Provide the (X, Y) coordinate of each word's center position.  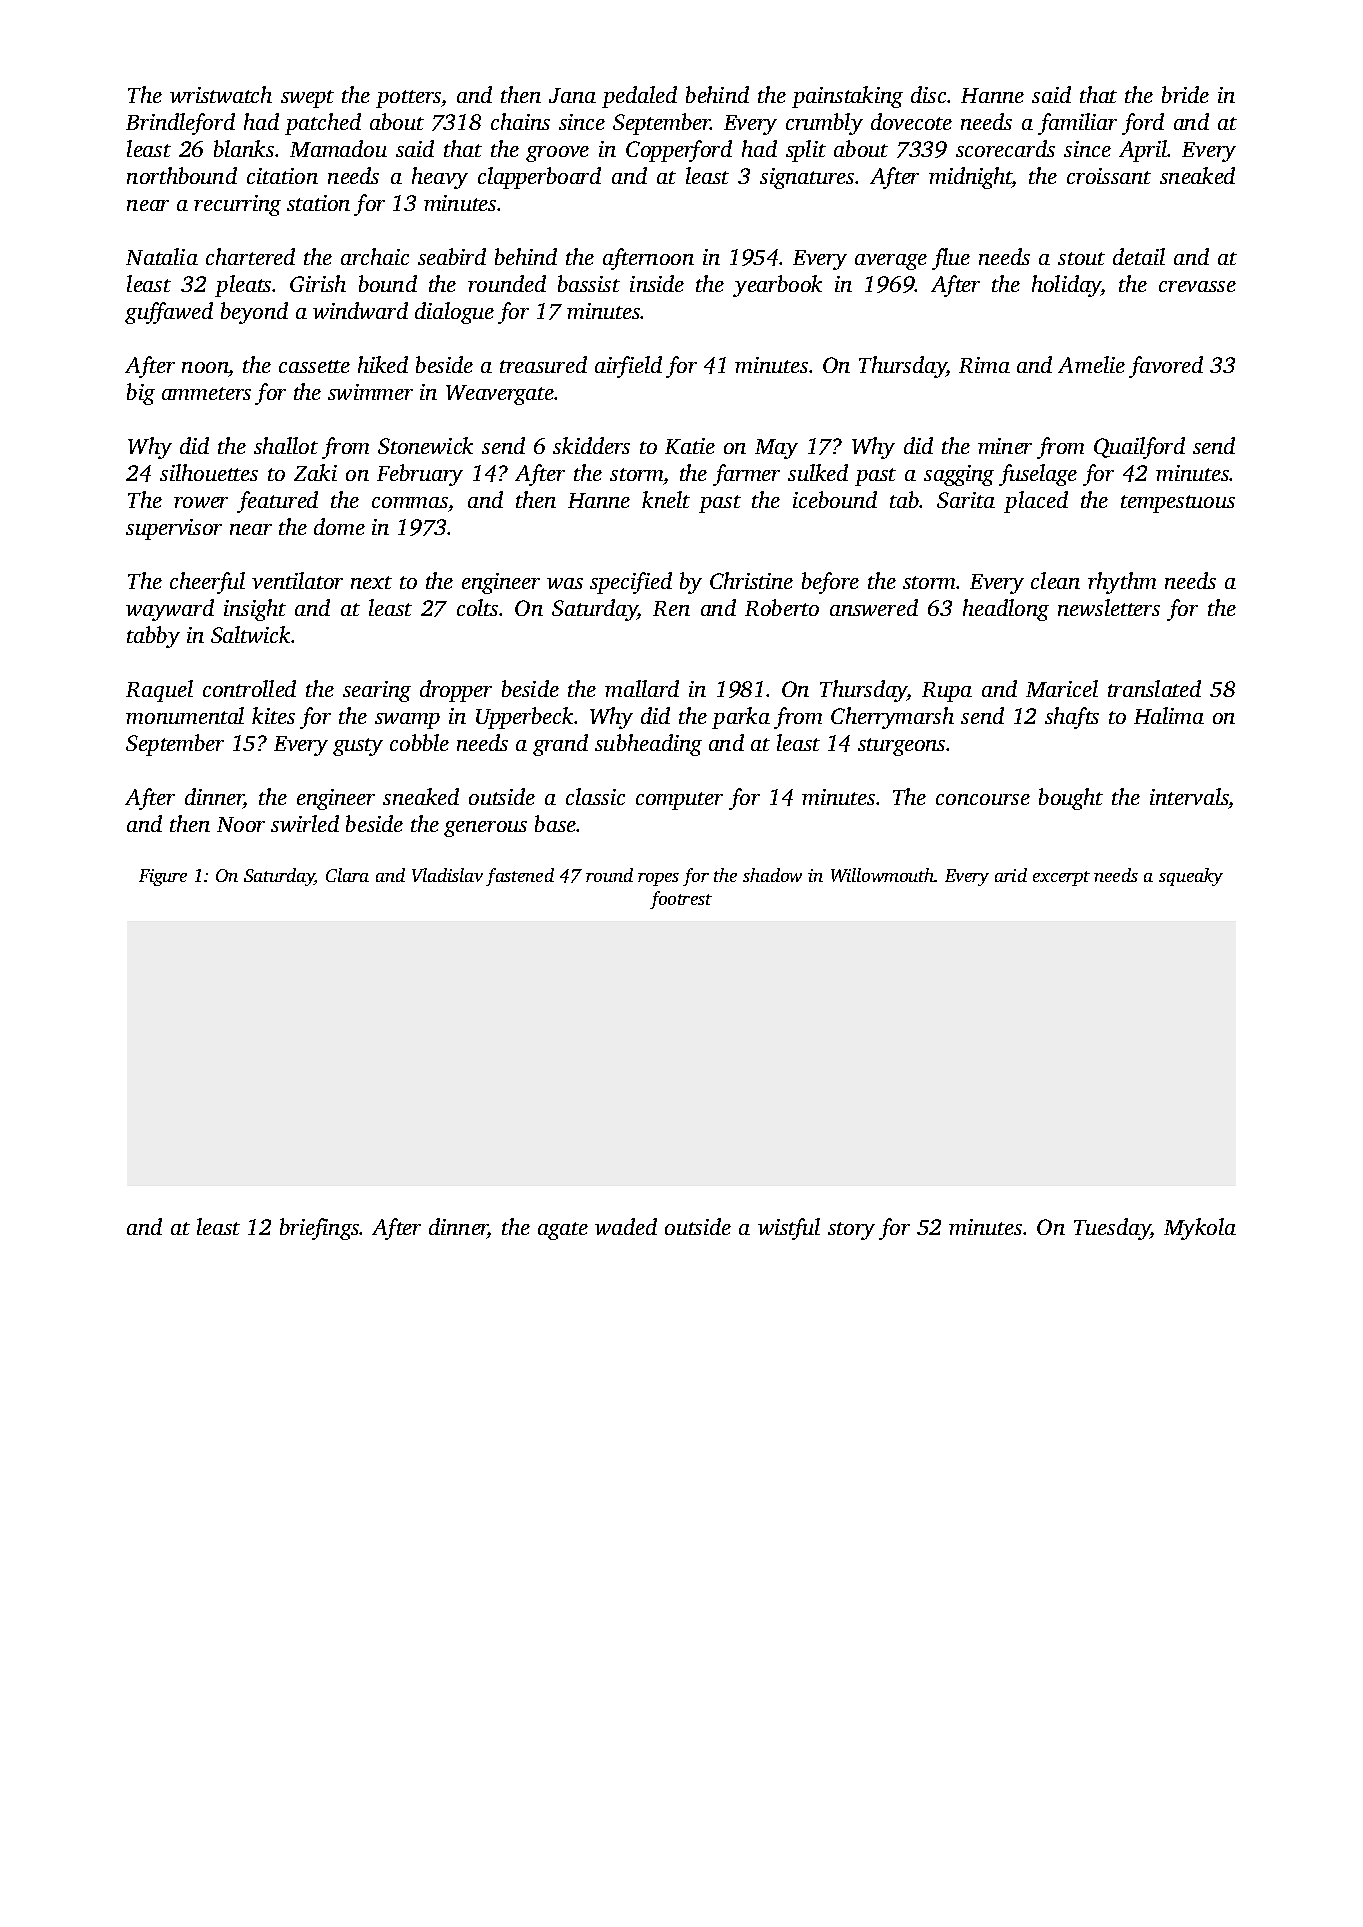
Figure (163, 877)
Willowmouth (883, 875)
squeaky (1191, 877)
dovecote (911, 121)
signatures (807, 178)
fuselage (1038, 475)
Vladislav (447, 875)
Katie (690, 446)
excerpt (1061, 878)
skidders (591, 445)
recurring (237, 205)
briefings (320, 1229)
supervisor (174, 529)
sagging (959, 475)
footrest (681, 900)
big (141, 394)
